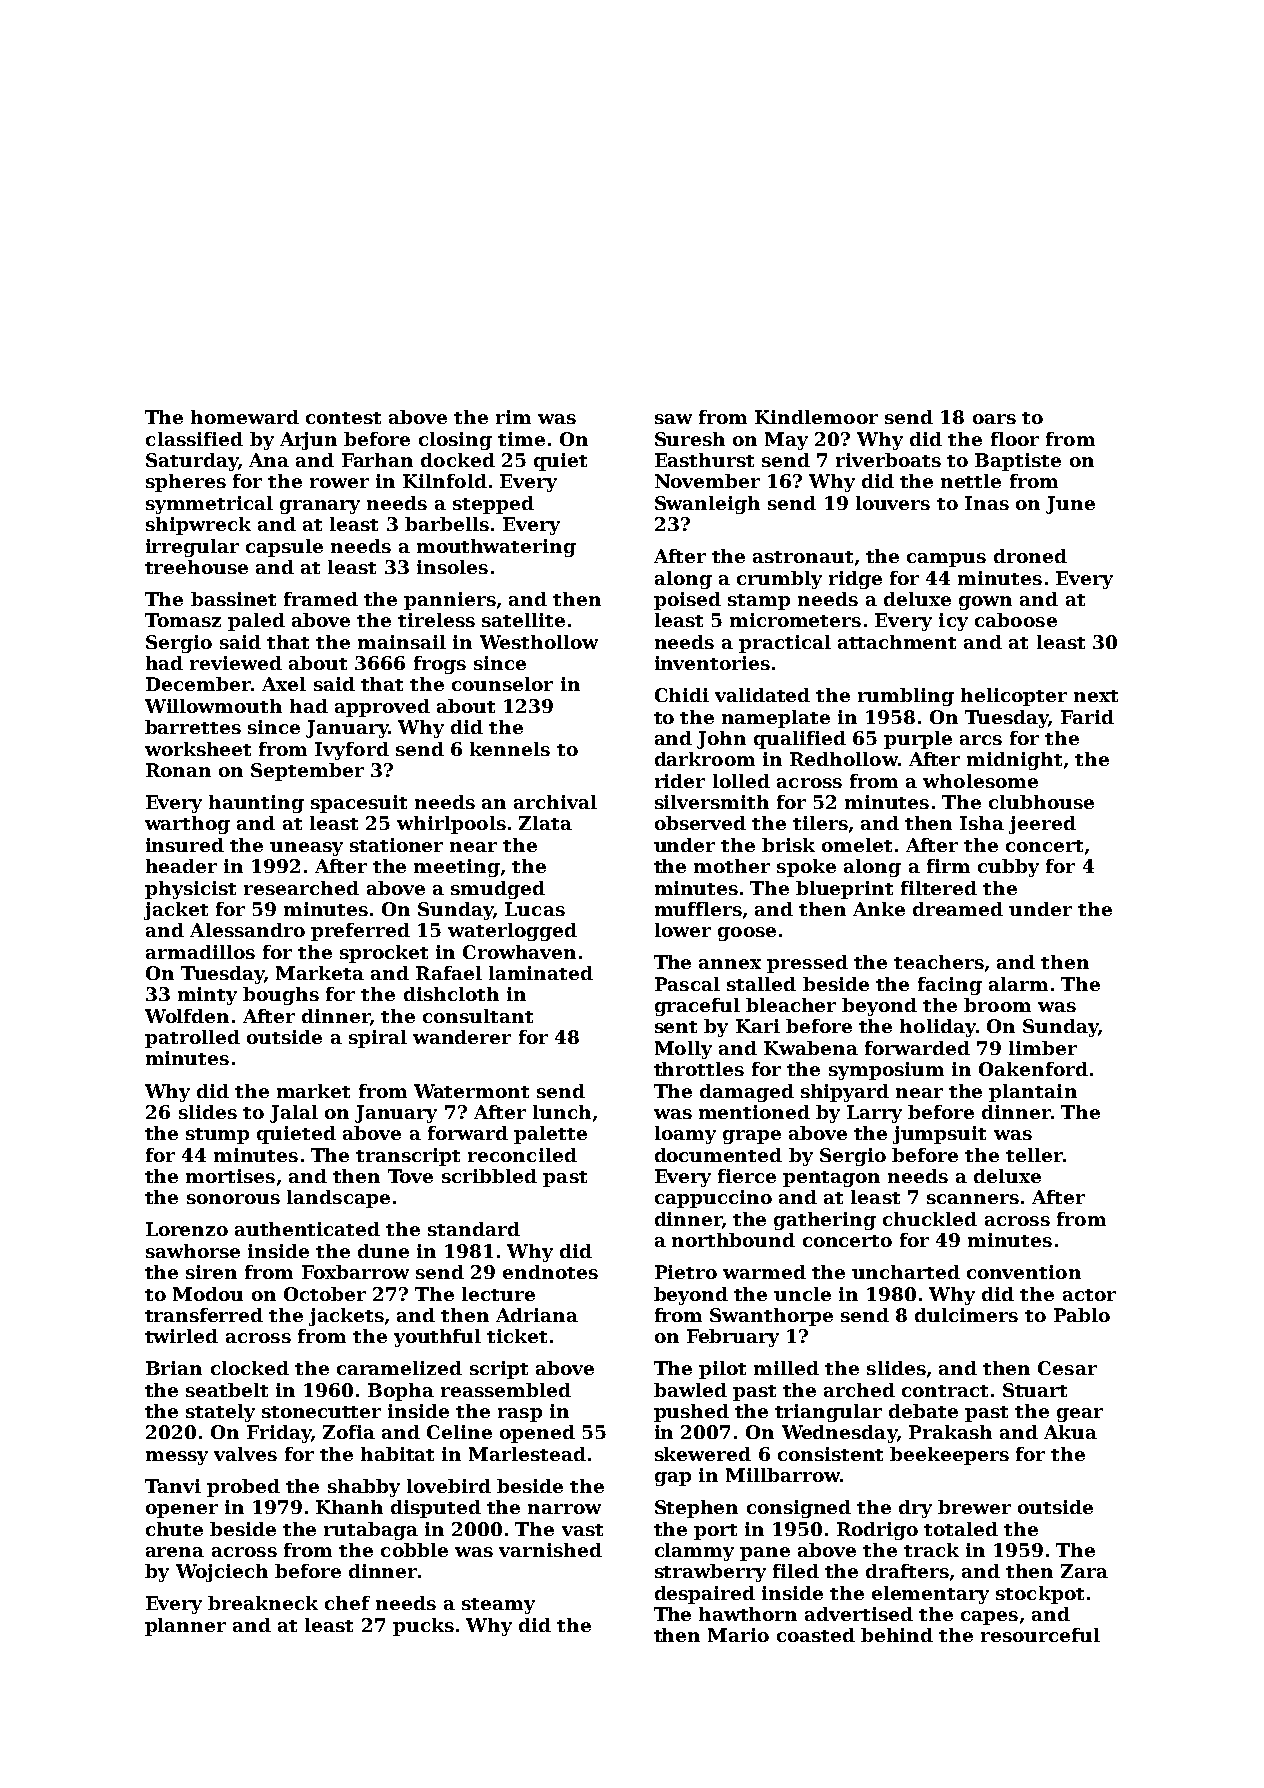 The height and width of the screenshot is (1788, 1264). Describe the element at coordinates (906, 1272) in the screenshot. I see `uncharted` at that location.
